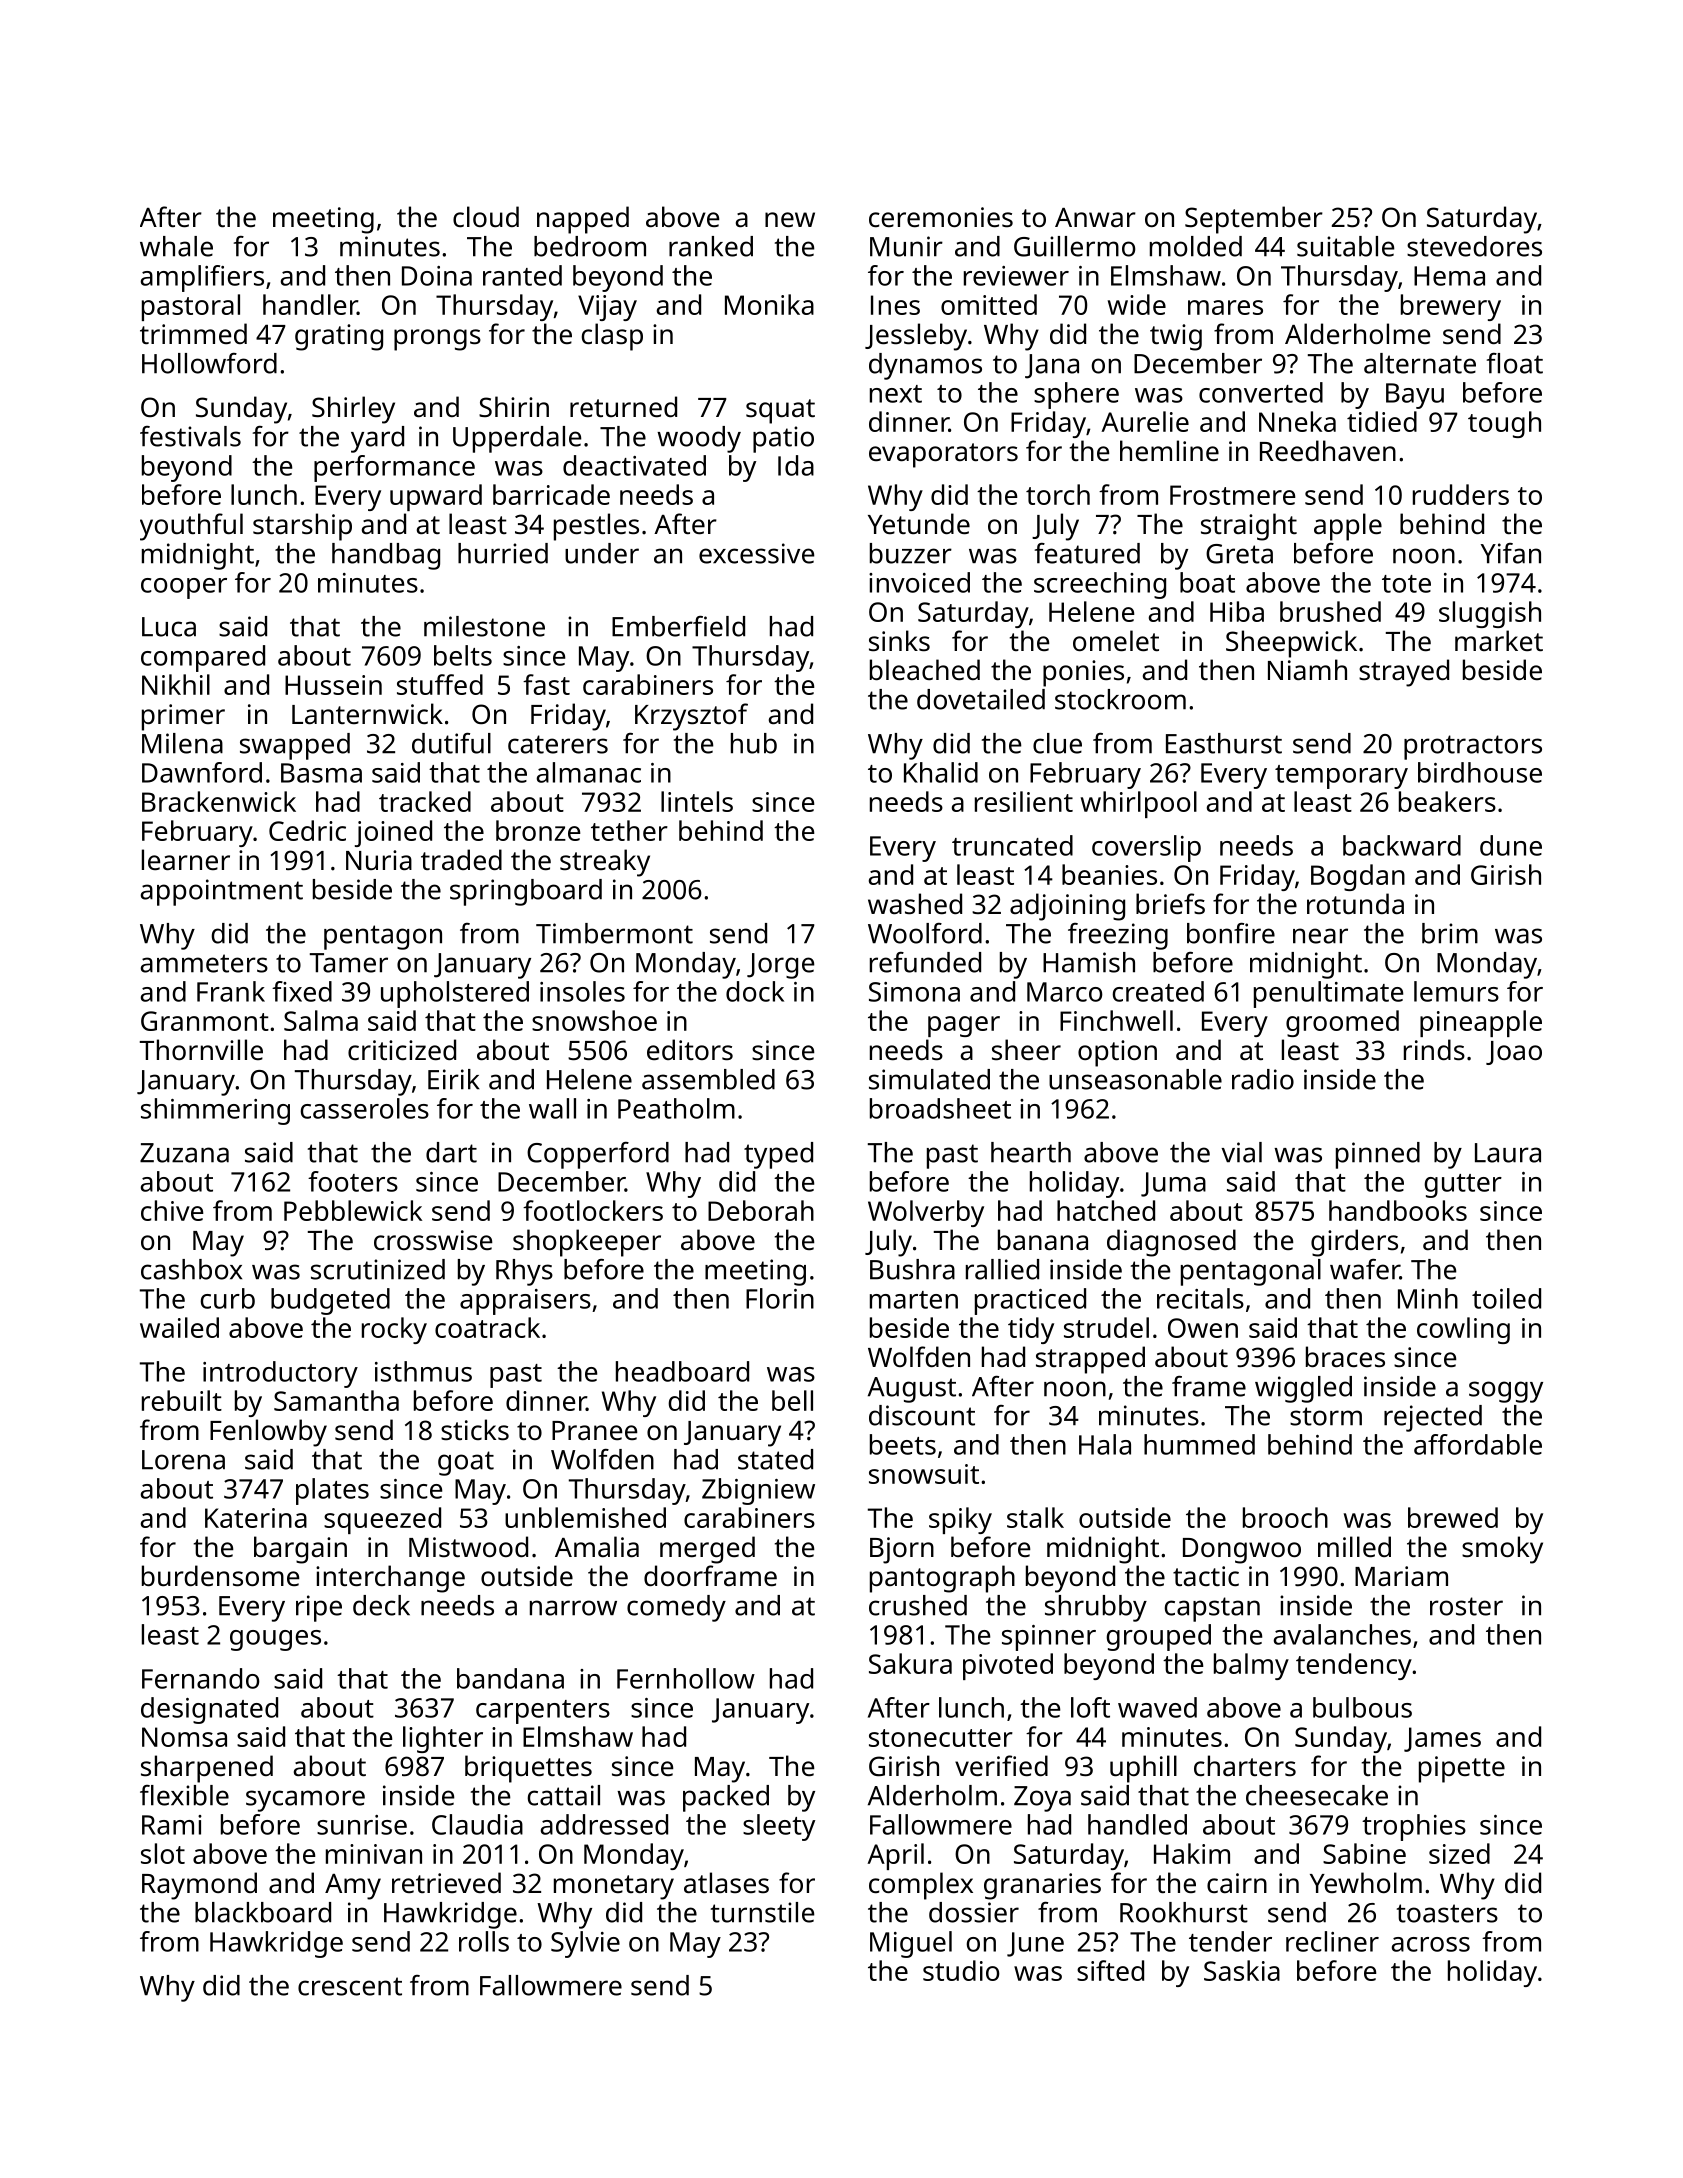 The width and height of the page is (1683, 2178). I want to click on brim, so click(1450, 933).
